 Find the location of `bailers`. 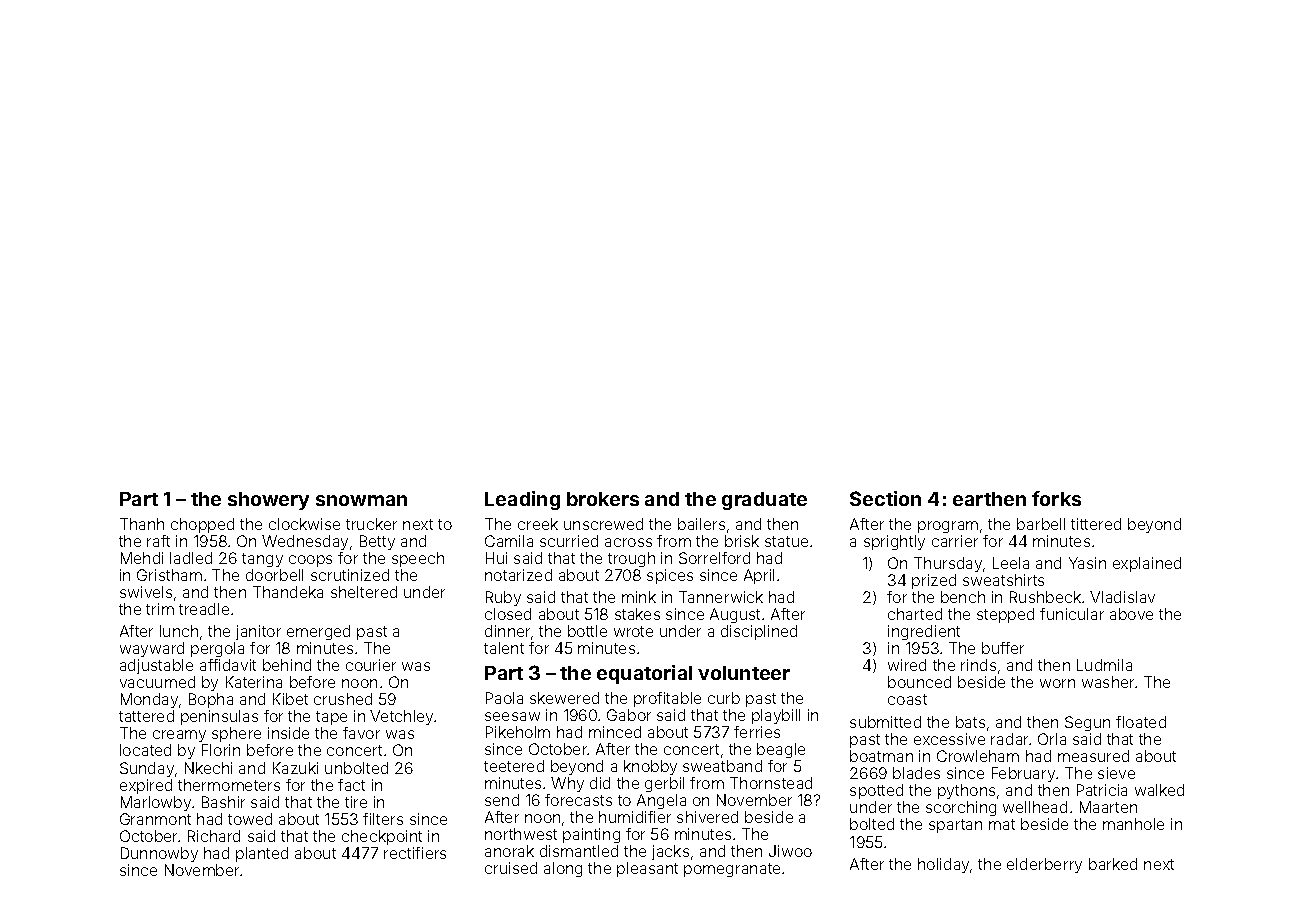

bailers is located at coordinates (701, 524).
